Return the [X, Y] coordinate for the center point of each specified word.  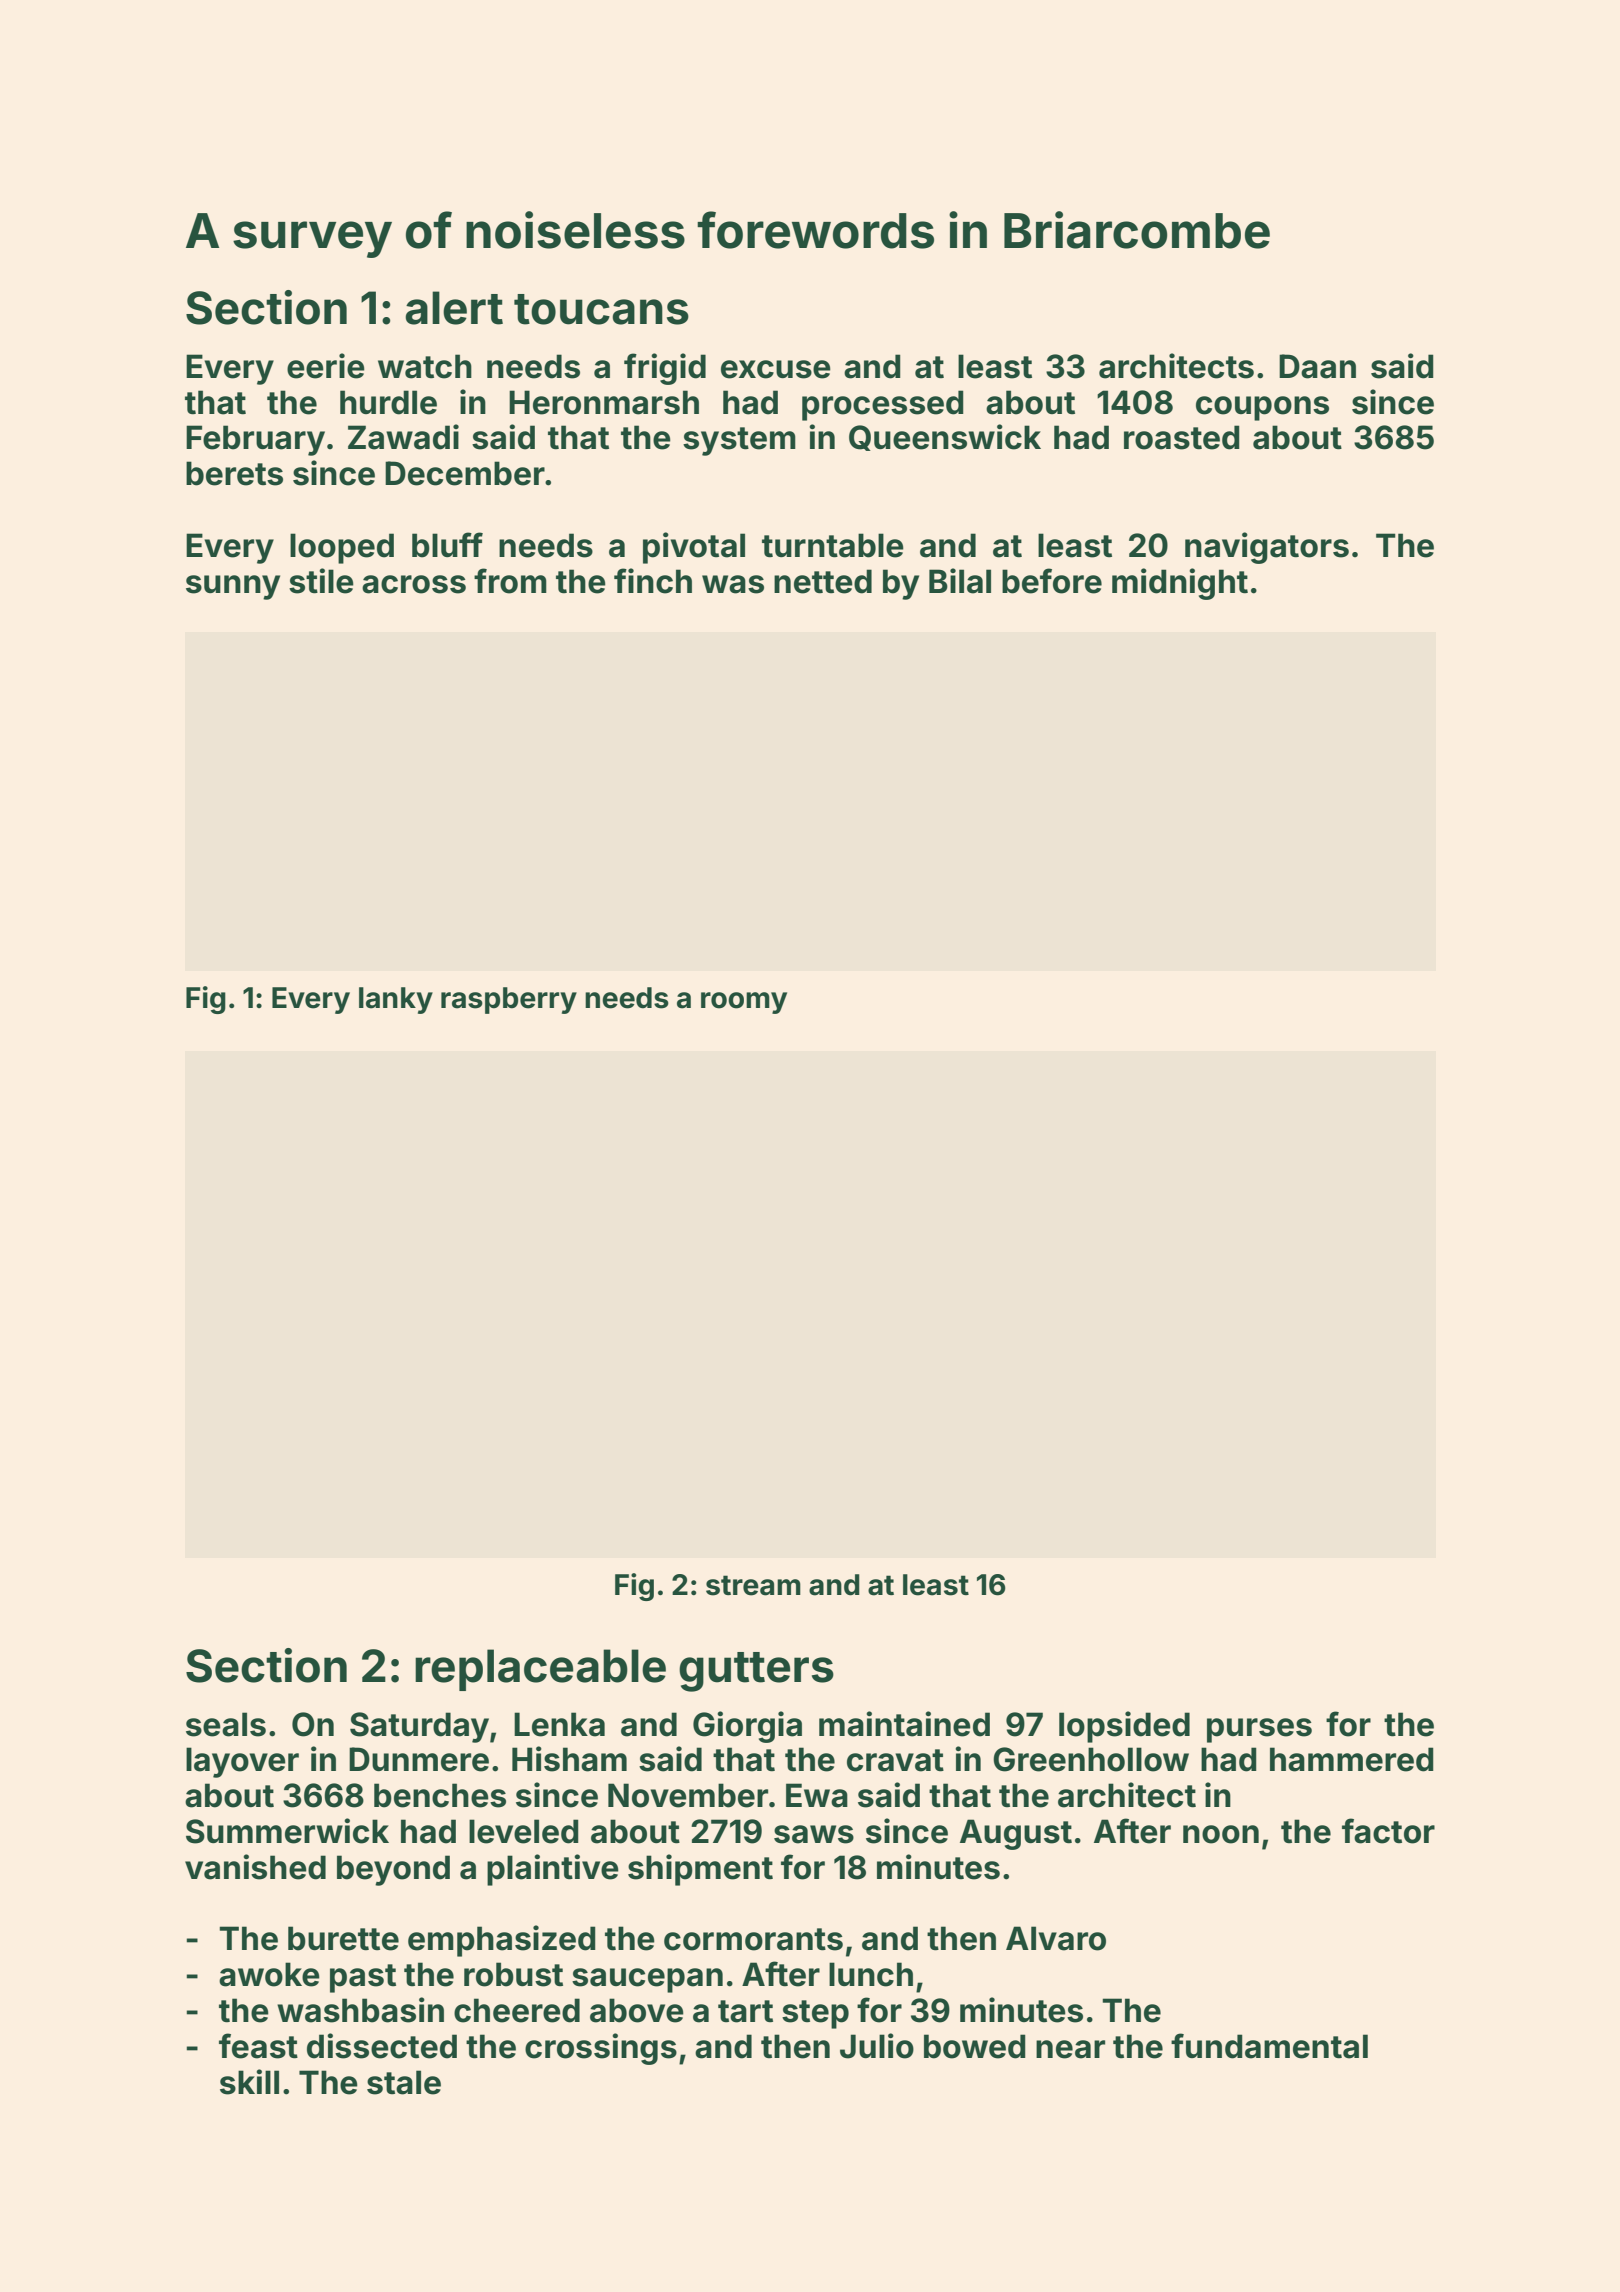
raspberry [509, 1000]
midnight [1180, 584]
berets [234, 473]
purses [1259, 1730]
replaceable [540, 1670]
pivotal [694, 548]
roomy [744, 1003]
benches [440, 1795]
